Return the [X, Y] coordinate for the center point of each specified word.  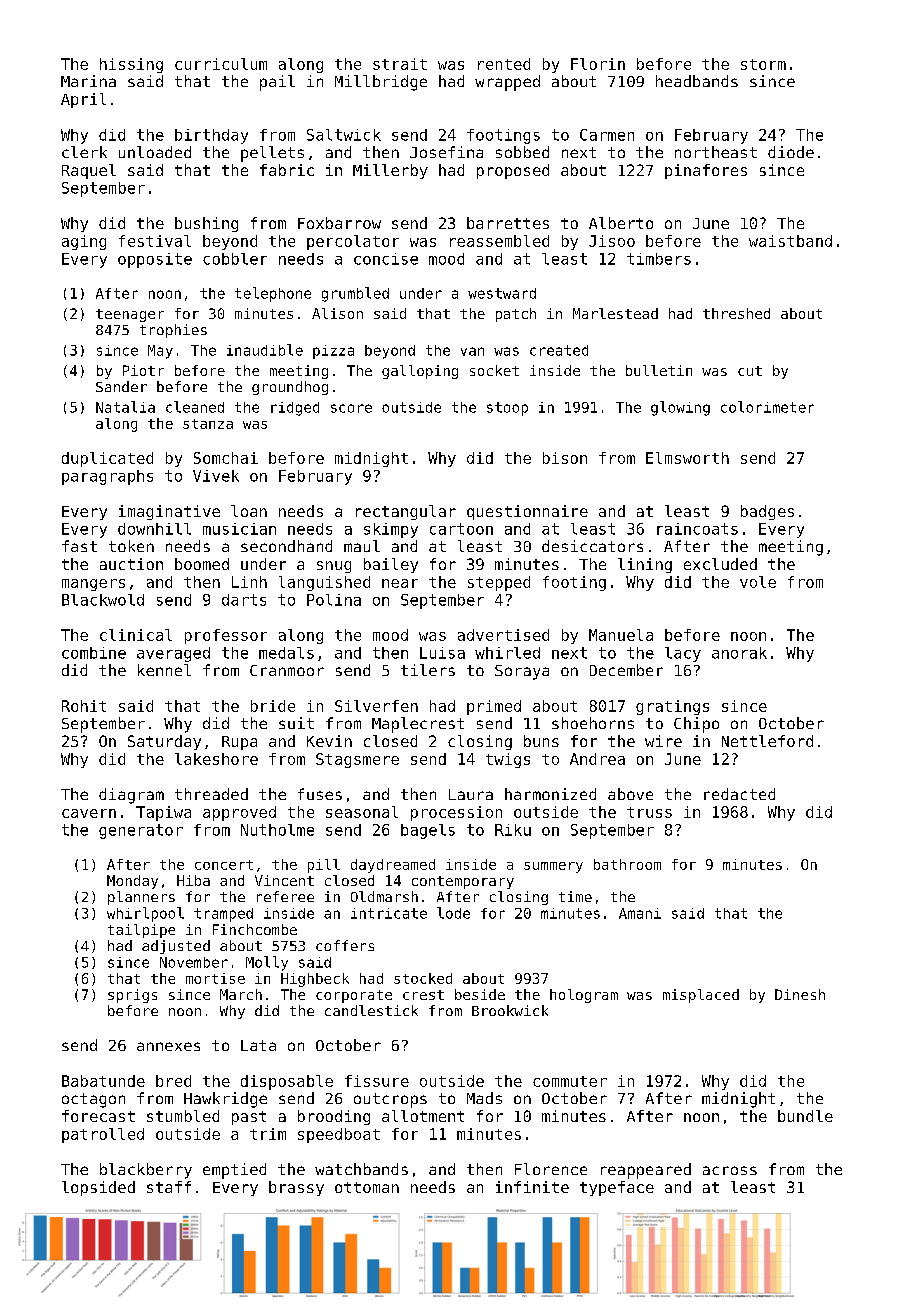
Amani [640, 913]
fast [79, 546]
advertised [503, 635]
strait [400, 64]
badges [767, 512]
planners [141, 898]
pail [277, 83]
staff [169, 1187]
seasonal [362, 812]
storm [763, 64]
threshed [736, 313]
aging [84, 242]
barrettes [508, 223]
